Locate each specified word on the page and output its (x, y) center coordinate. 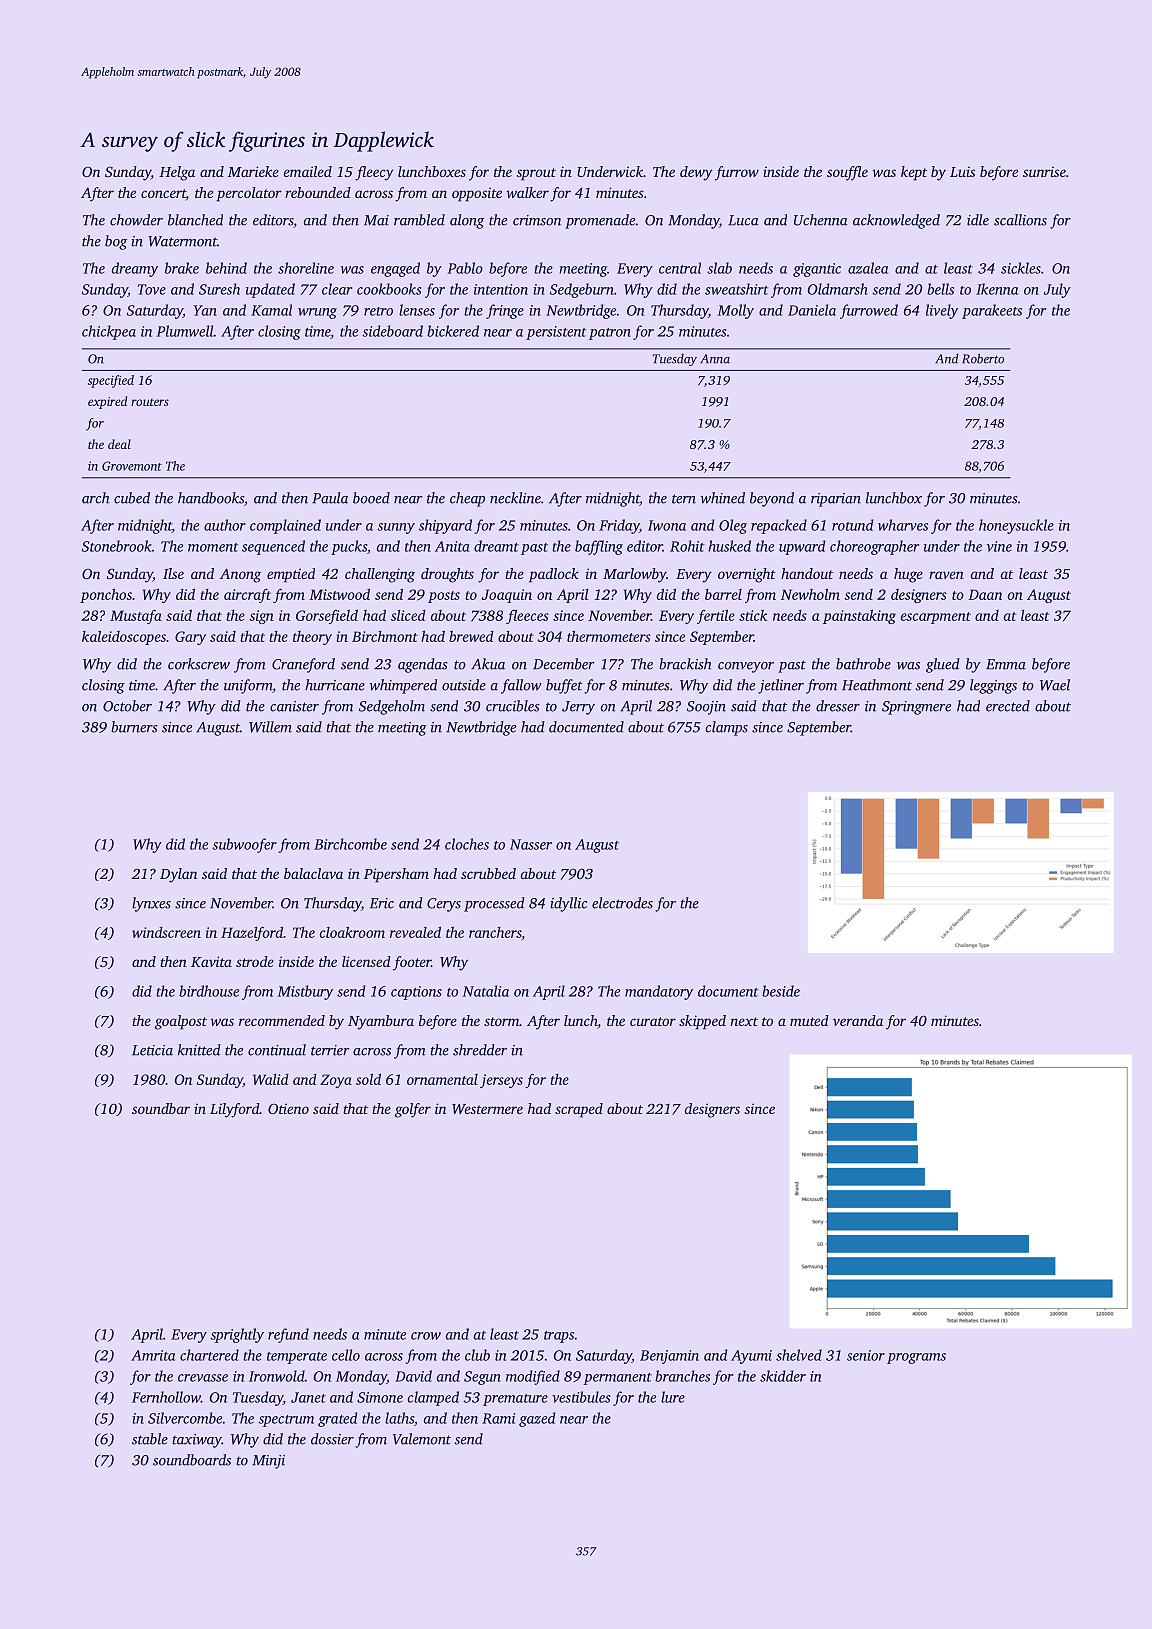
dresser (838, 706)
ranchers (495, 932)
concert (163, 195)
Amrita (153, 1355)
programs (916, 1358)
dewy (696, 173)
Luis (962, 171)
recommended (282, 1020)
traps (559, 1337)
